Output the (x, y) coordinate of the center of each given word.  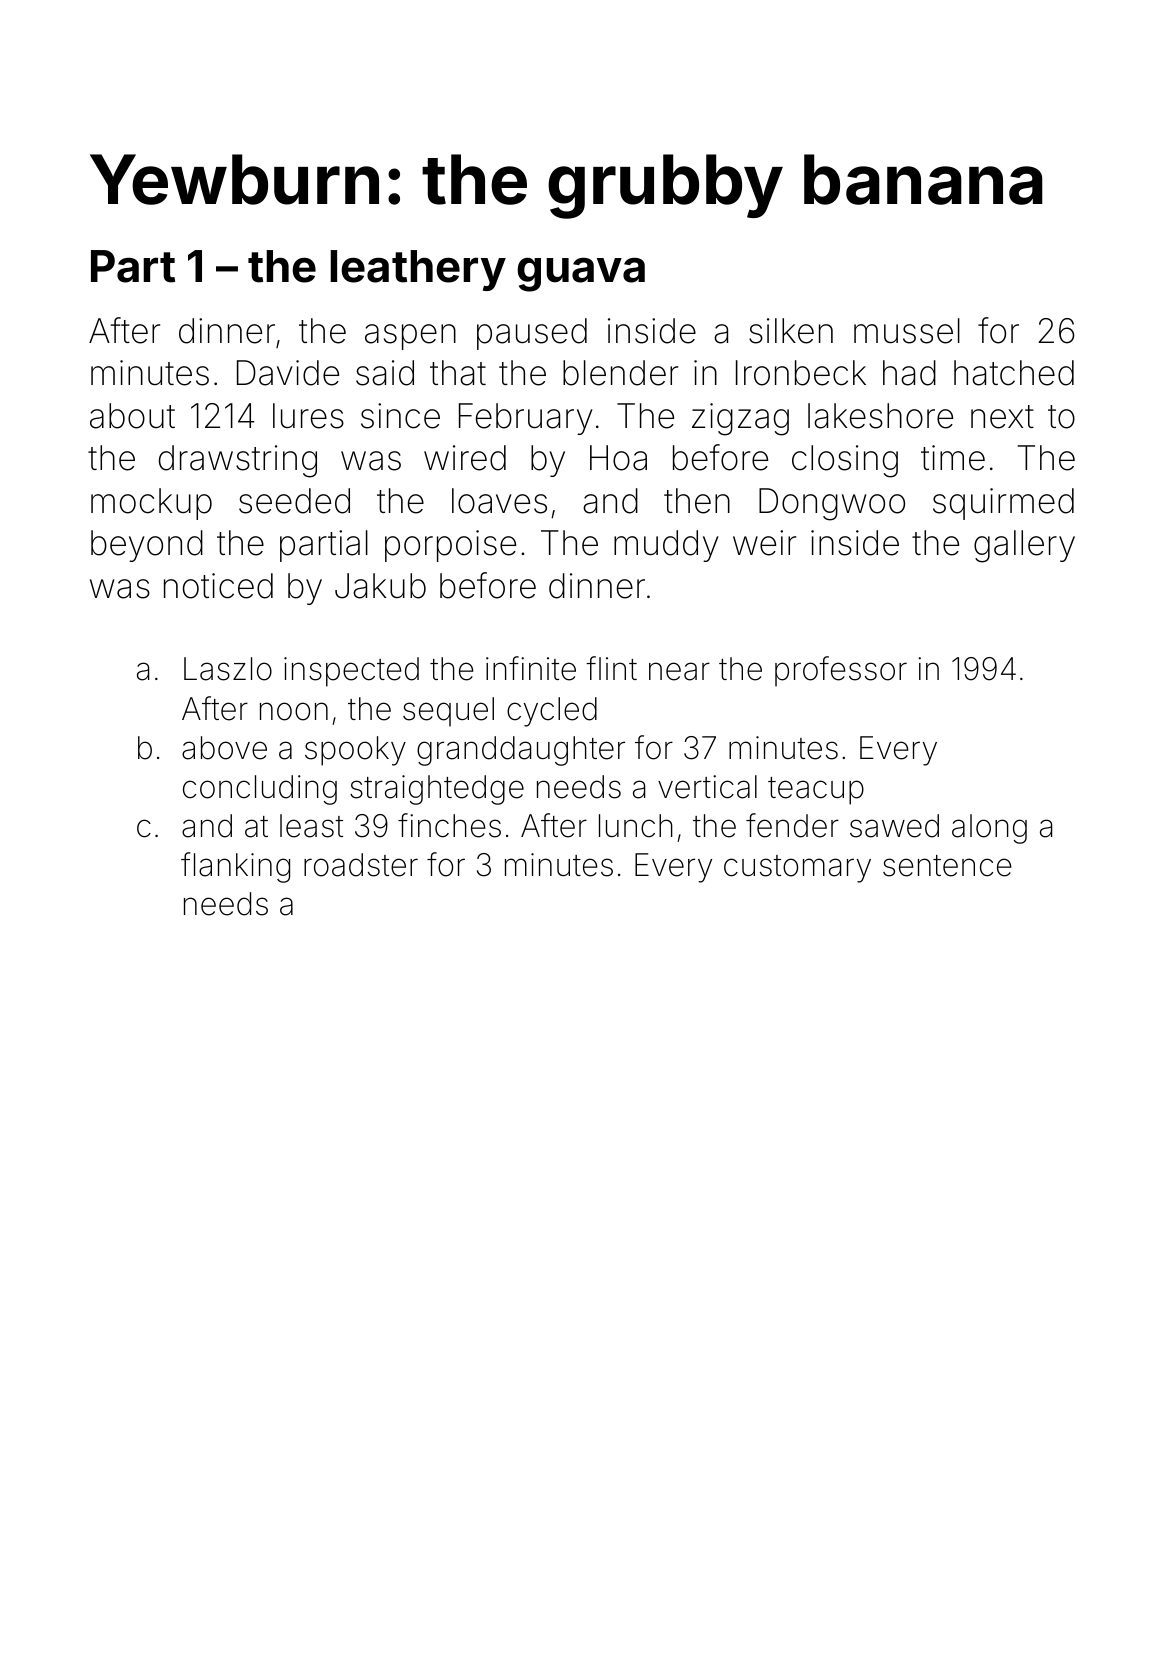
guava (581, 274)
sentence (947, 866)
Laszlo (228, 669)
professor (841, 671)
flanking (235, 867)
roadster (361, 865)
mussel (907, 331)
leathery (418, 270)
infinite (531, 668)
